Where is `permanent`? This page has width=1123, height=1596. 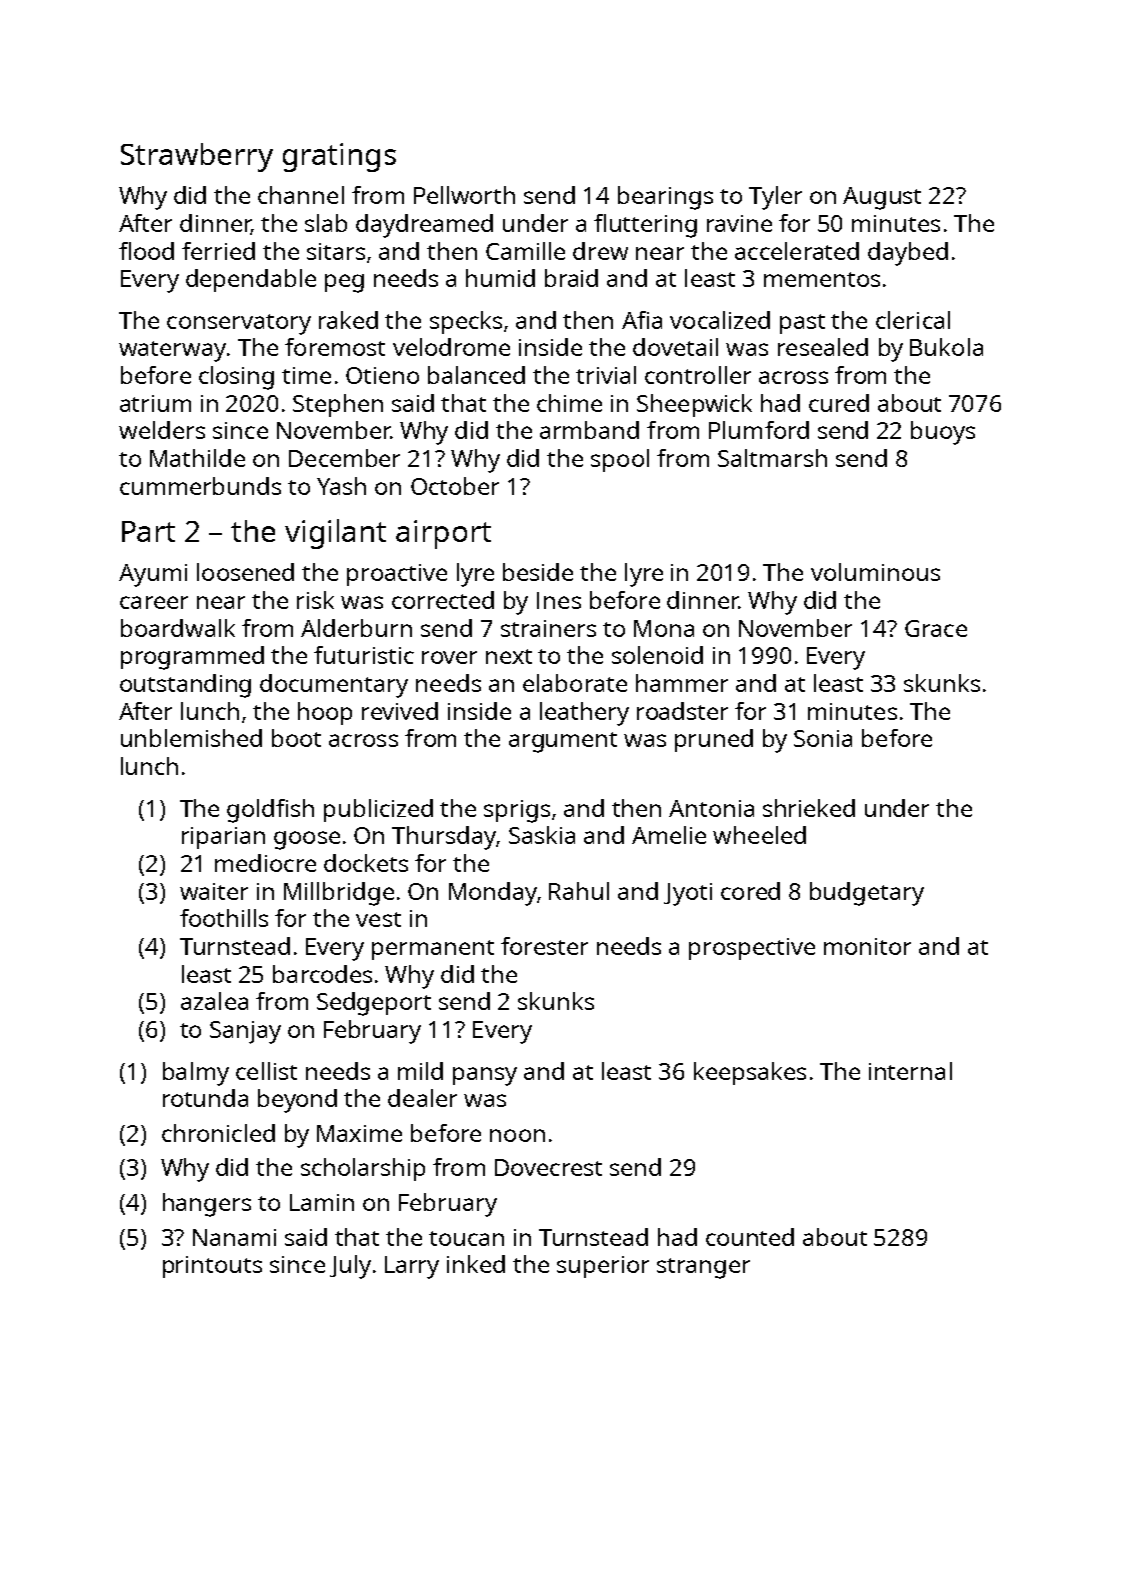 permanent is located at coordinates (433, 950).
